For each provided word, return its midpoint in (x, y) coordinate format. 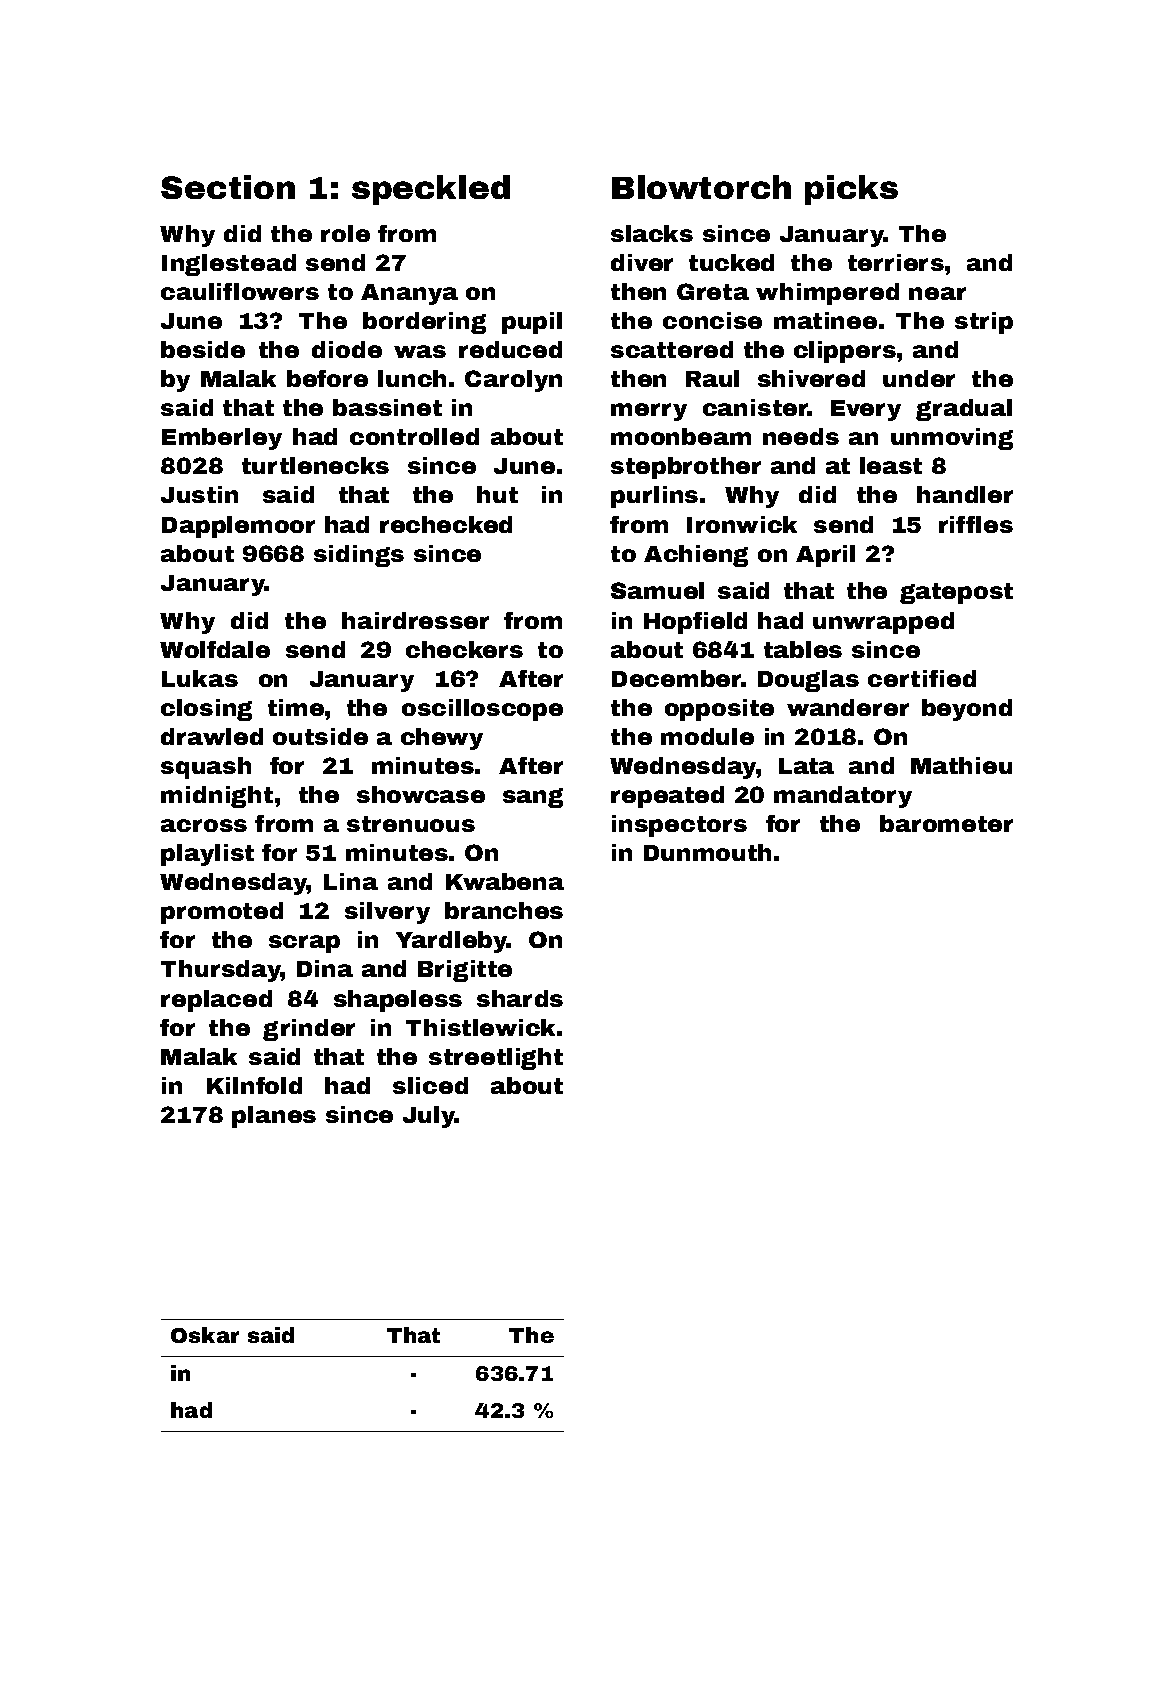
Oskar (205, 1335)
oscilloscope (482, 710)
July (429, 1117)
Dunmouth (707, 852)
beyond (967, 710)
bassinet (387, 407)
